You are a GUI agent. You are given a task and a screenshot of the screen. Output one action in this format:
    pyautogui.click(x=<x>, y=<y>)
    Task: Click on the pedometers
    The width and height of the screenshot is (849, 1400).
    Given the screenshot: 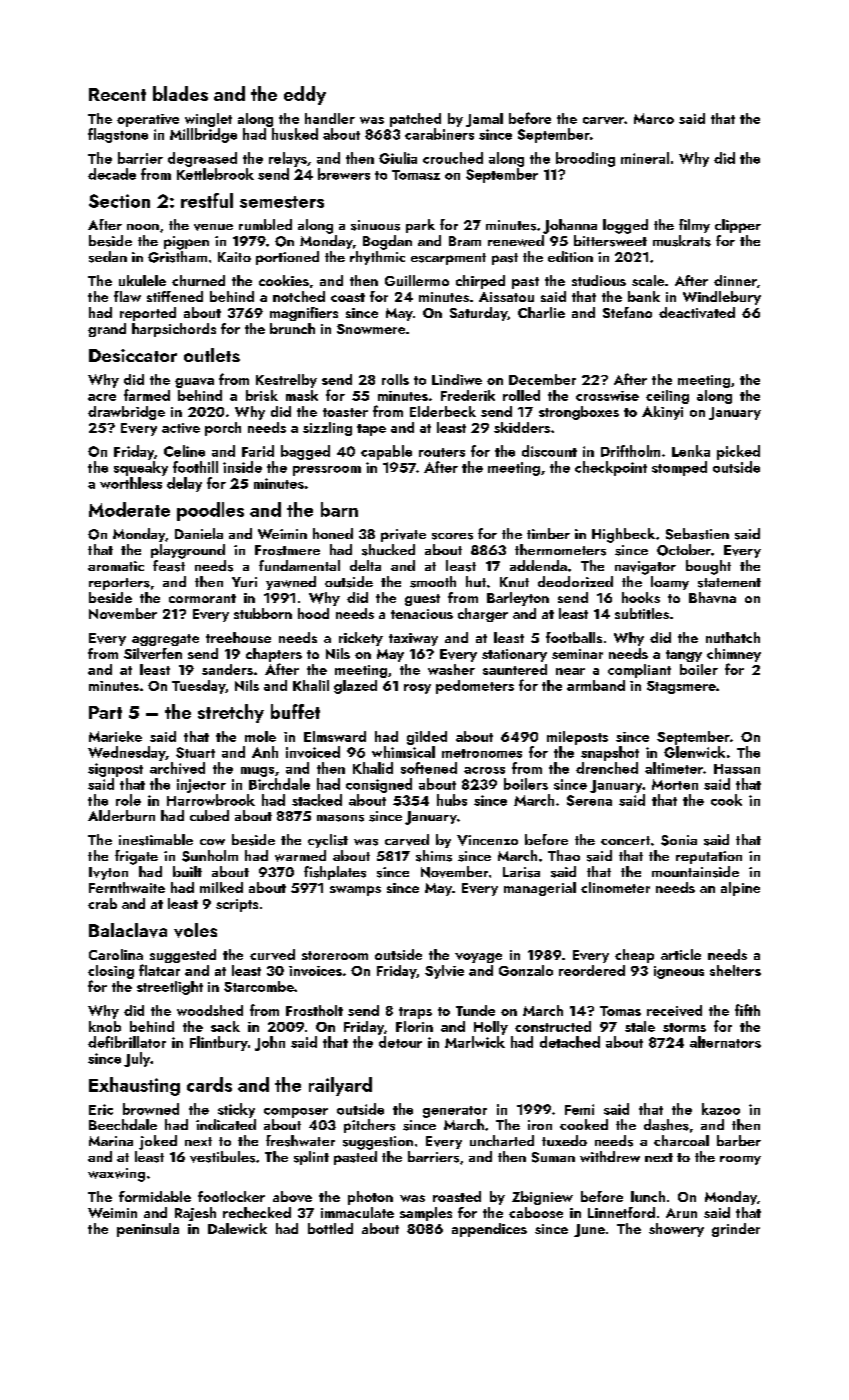 What is the action you would take?
    pyautogui.click(x=475, y=687)
